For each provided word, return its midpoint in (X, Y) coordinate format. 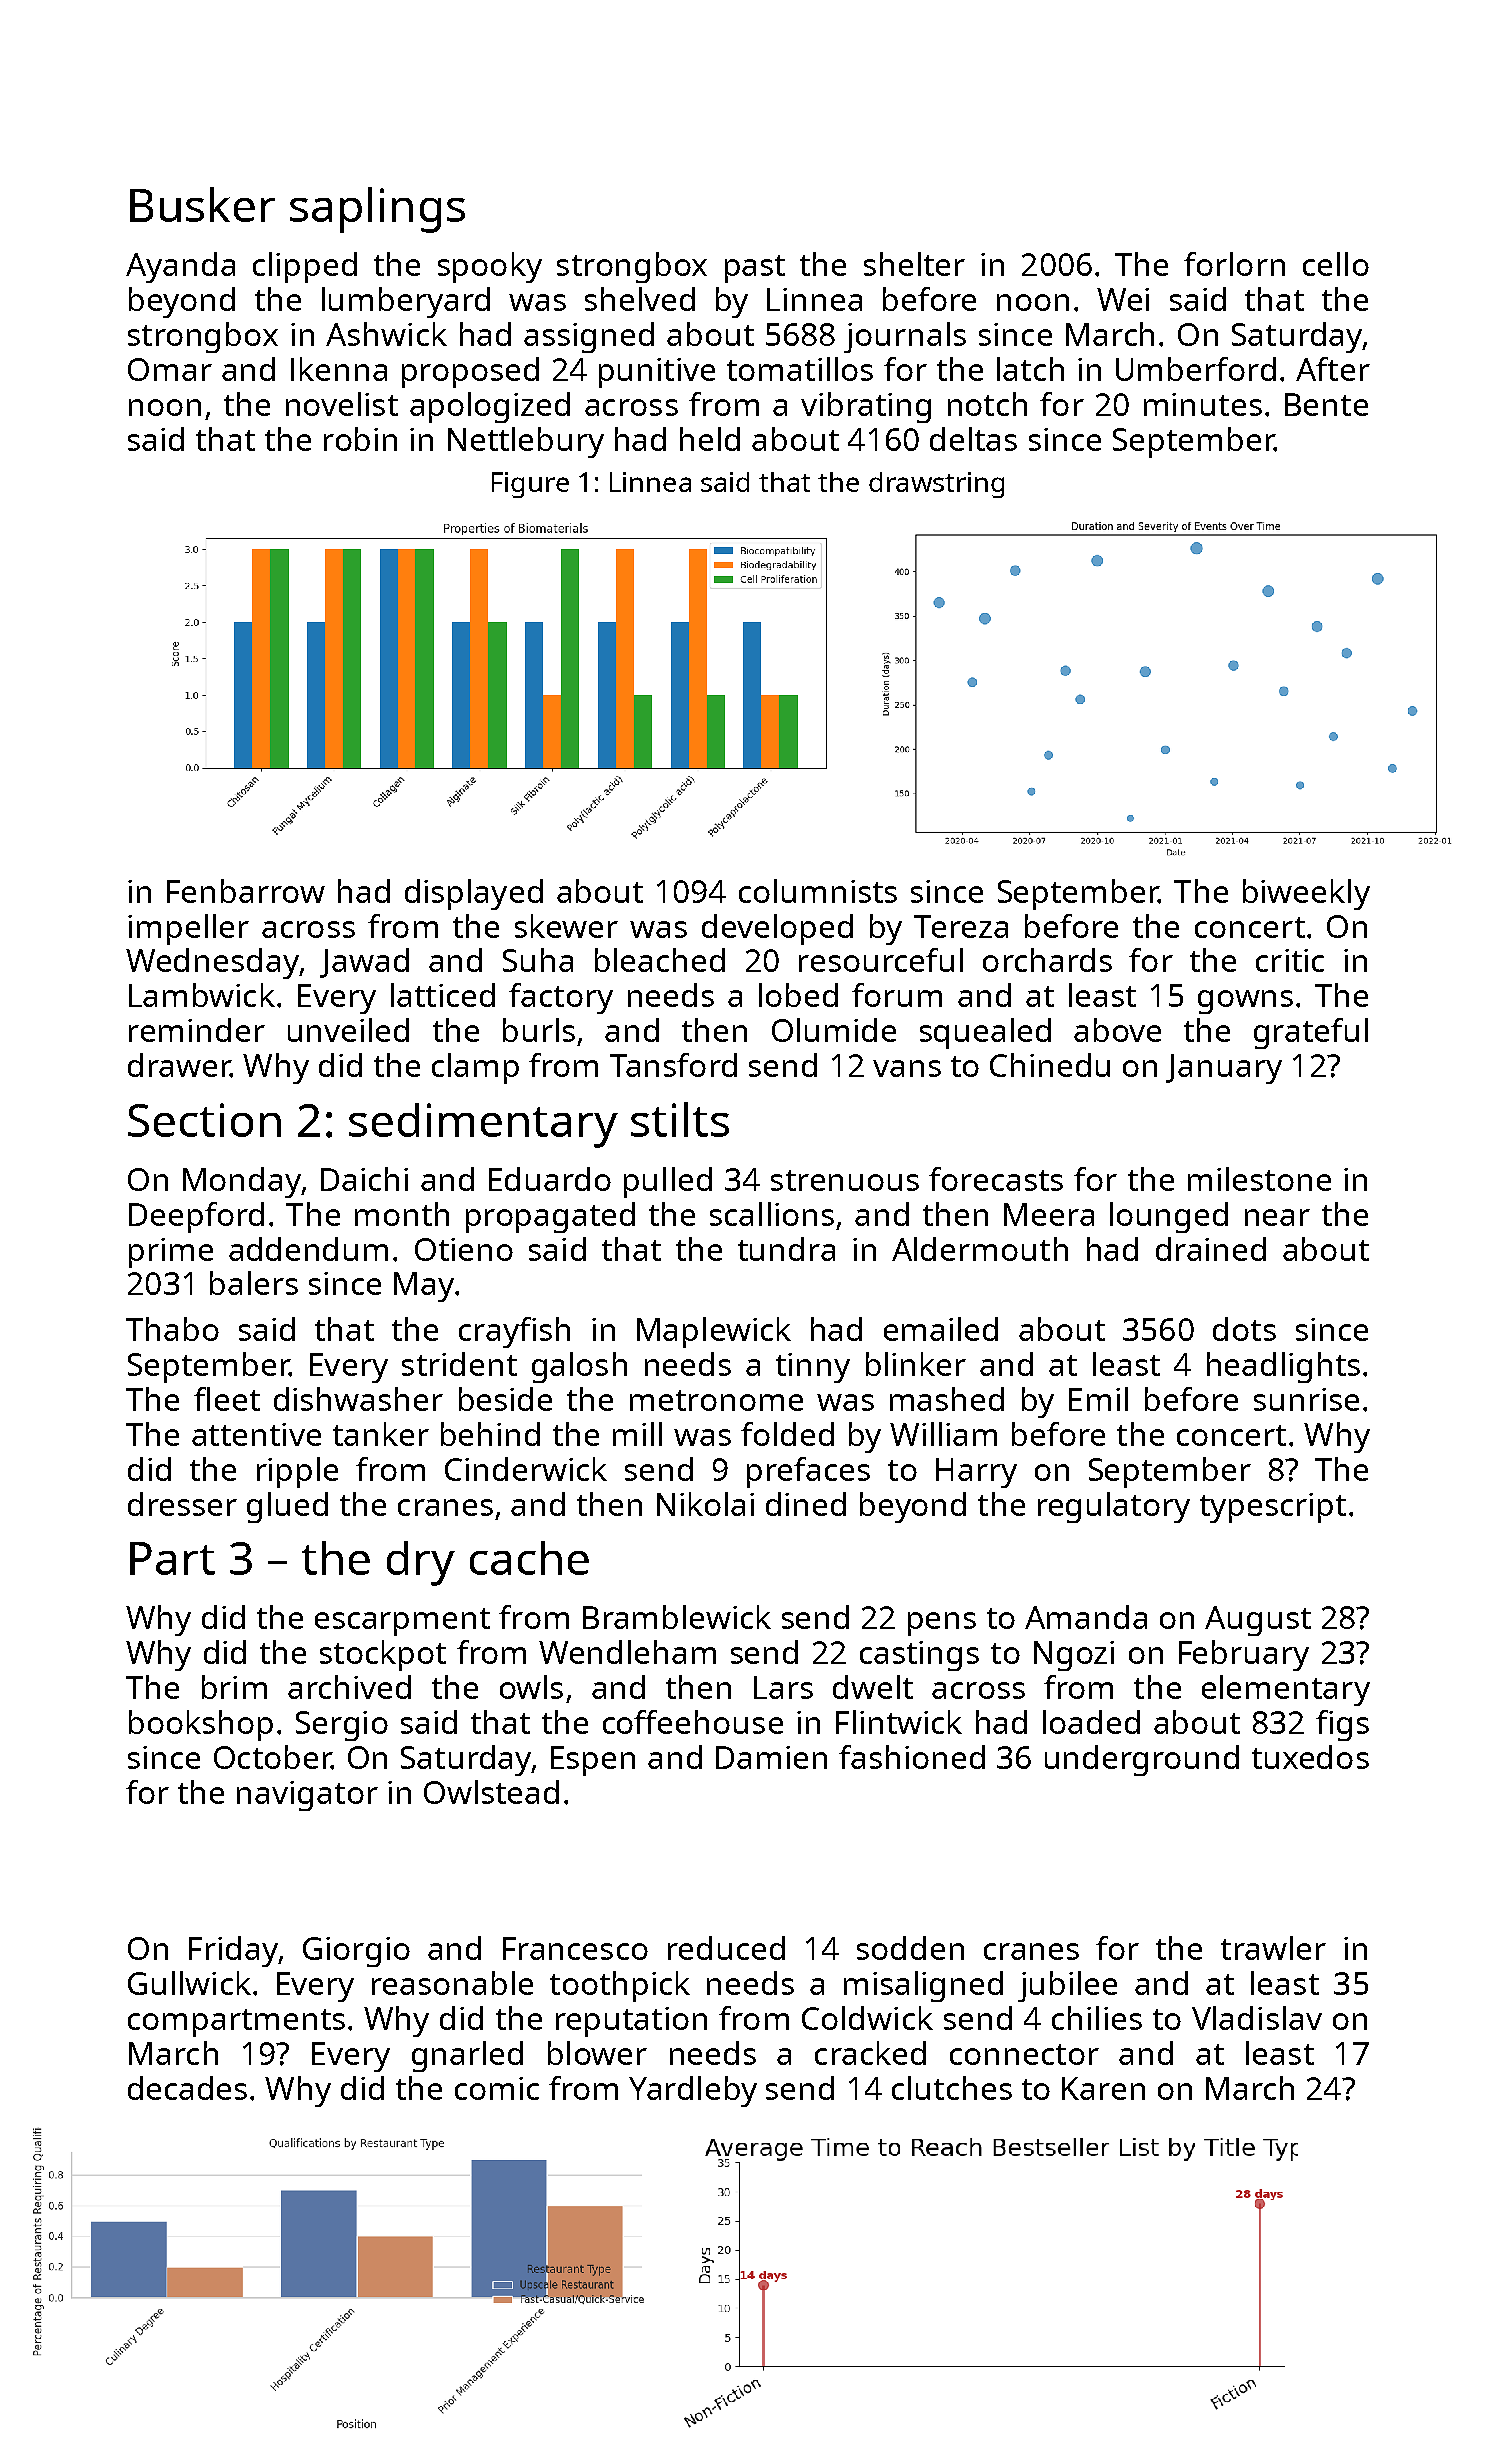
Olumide (834, 1030)
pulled (668, 1182)
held (710, 439)
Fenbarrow (246, 891)
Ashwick (386, 334)
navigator (307, 1796)
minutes (1203, 404)
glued (287, 1507)
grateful (1311, 1033)
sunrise (1306, 1399)
